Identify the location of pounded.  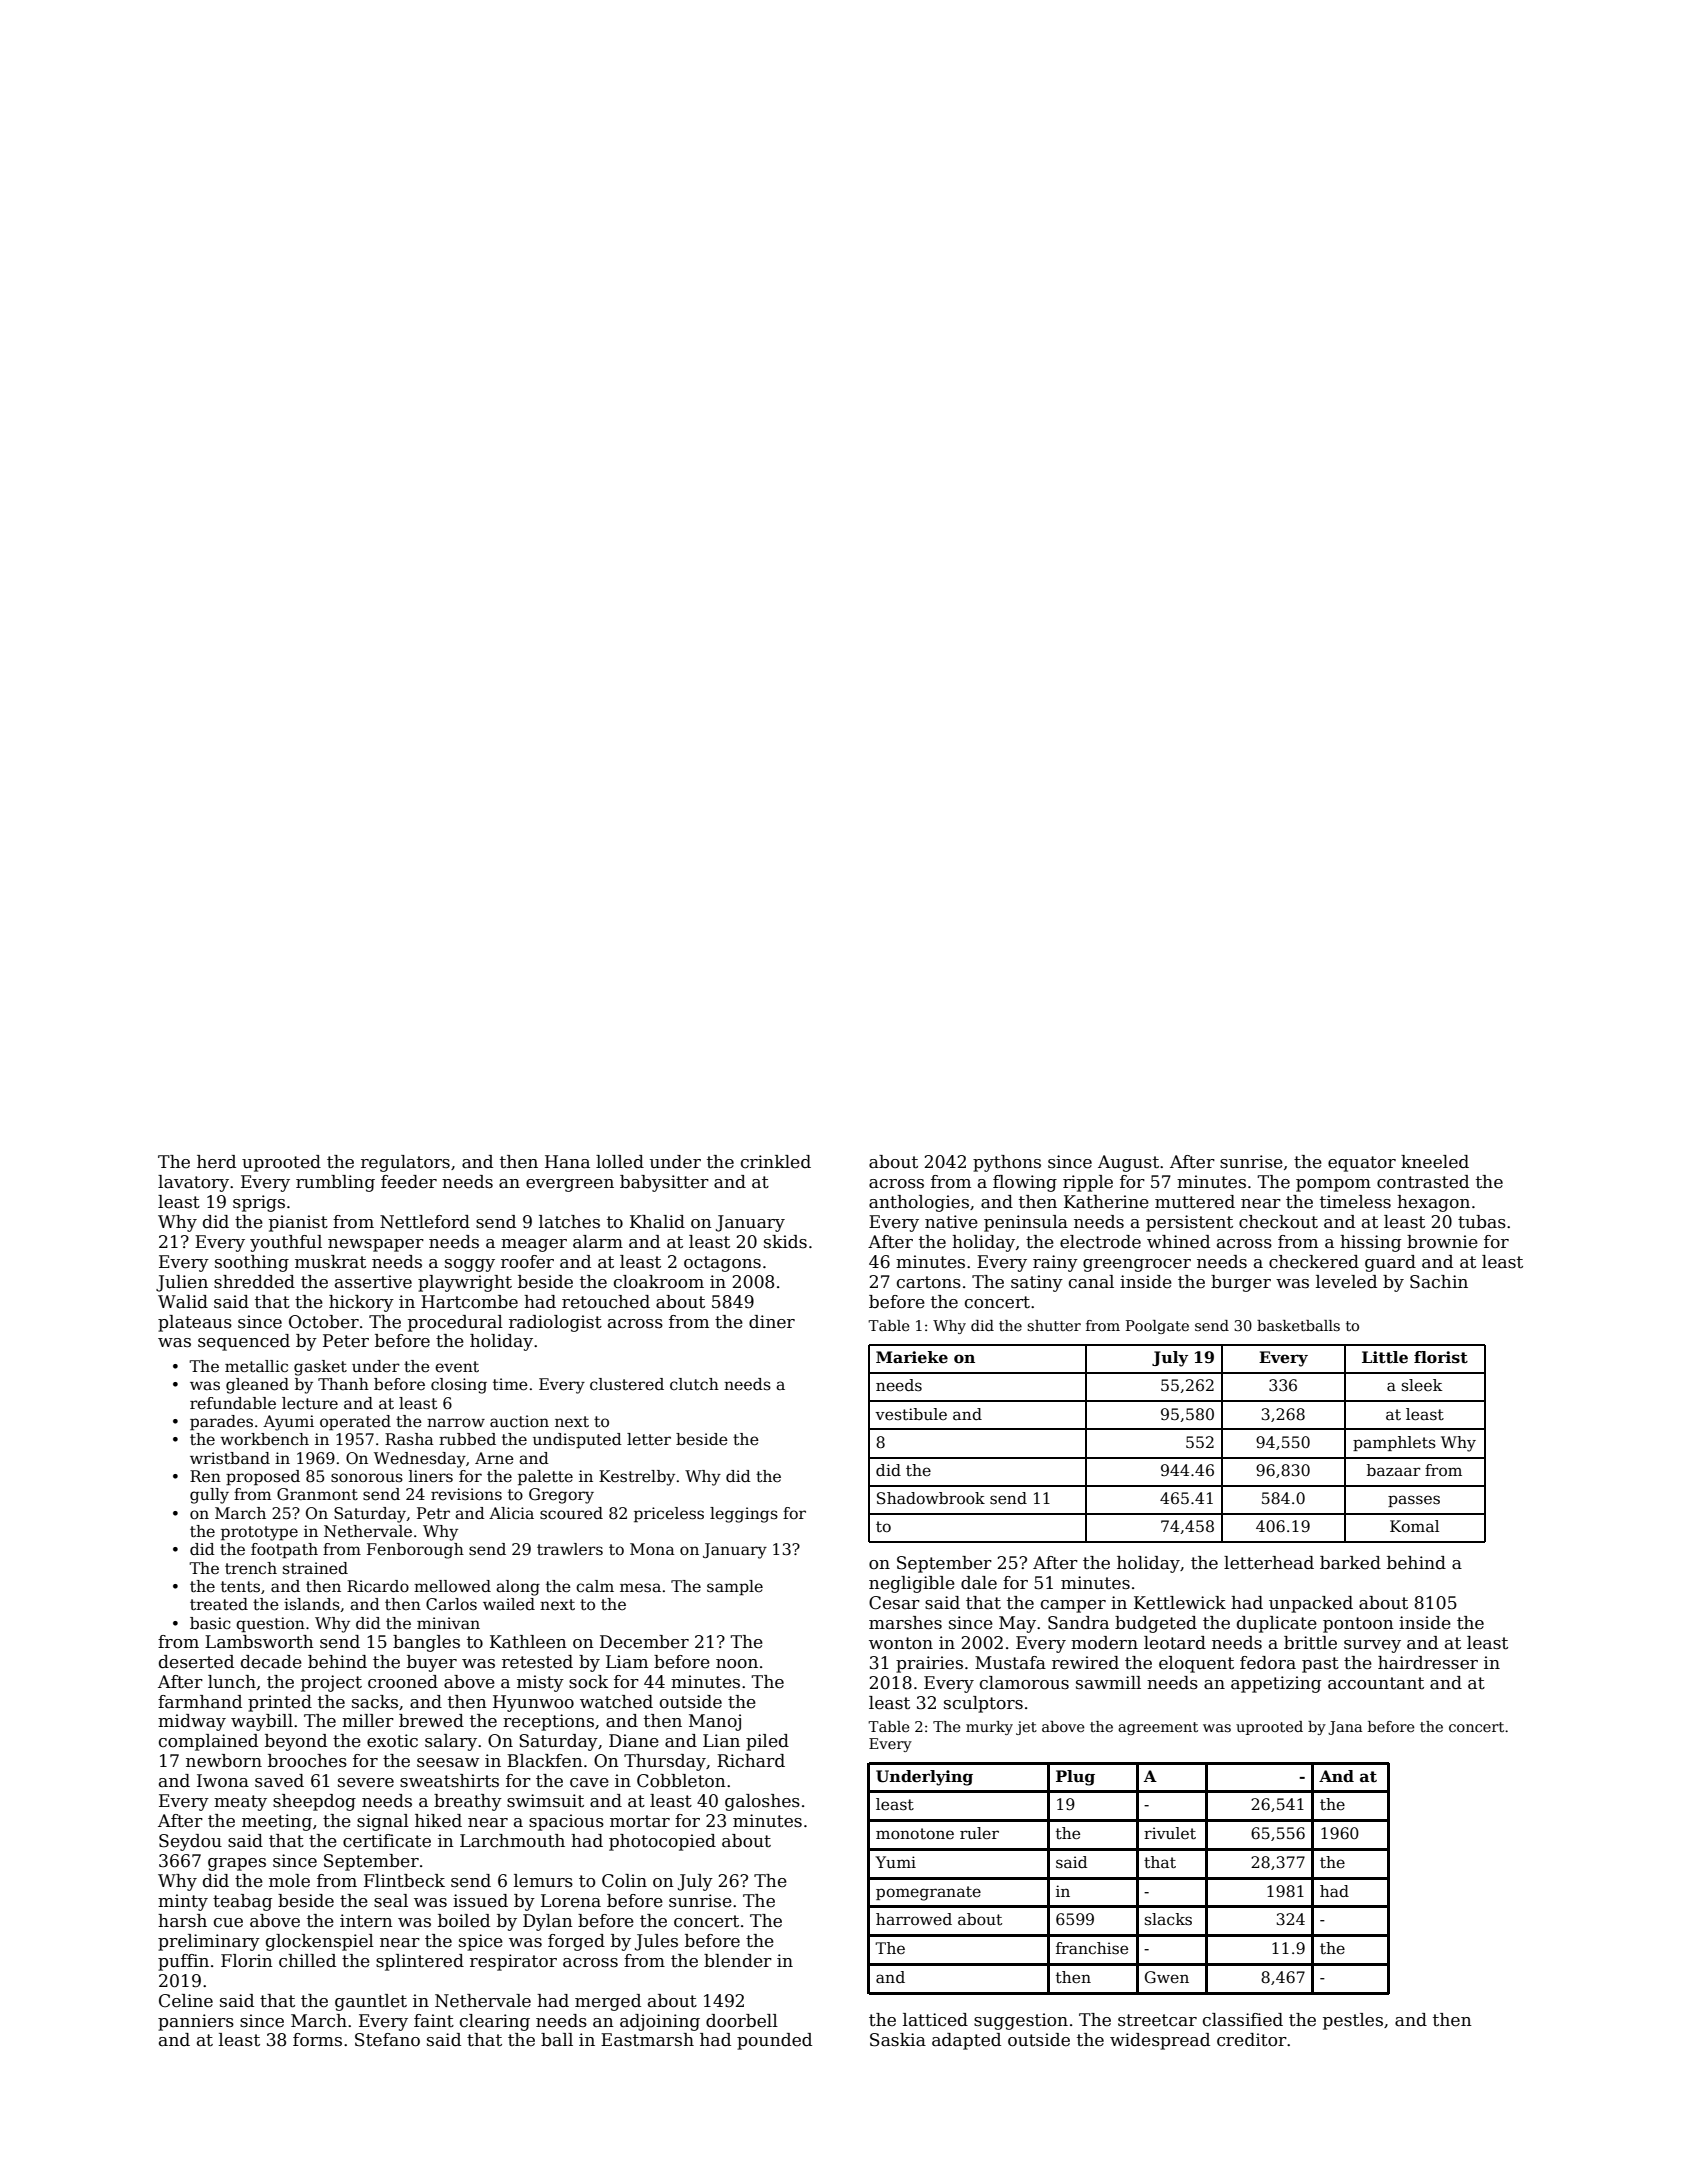
(774, 2041).
